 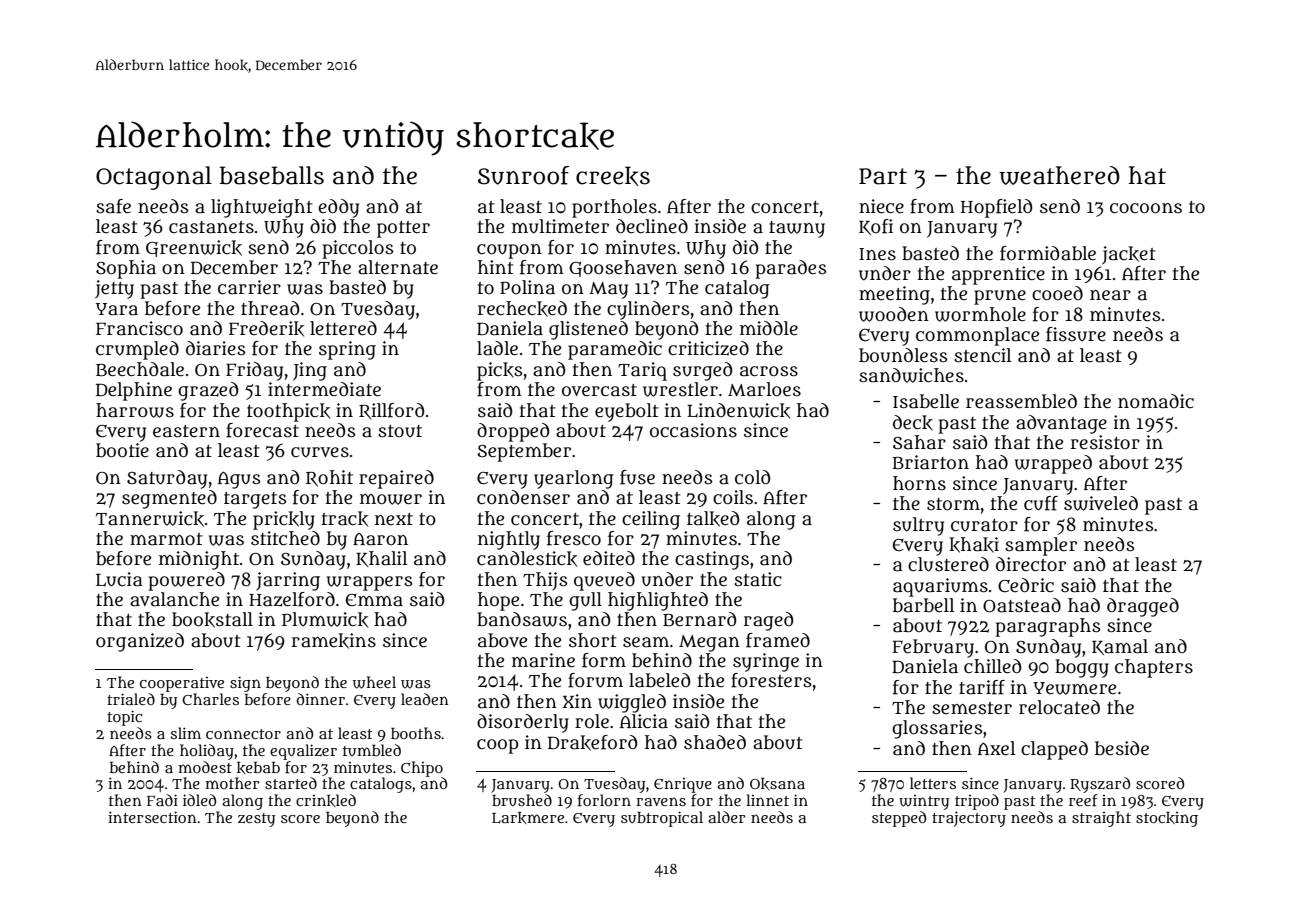 What do you see at coordinates (1143, 607) in the screenshot?
I see `dragged` at bounding box center [1143, 607].
